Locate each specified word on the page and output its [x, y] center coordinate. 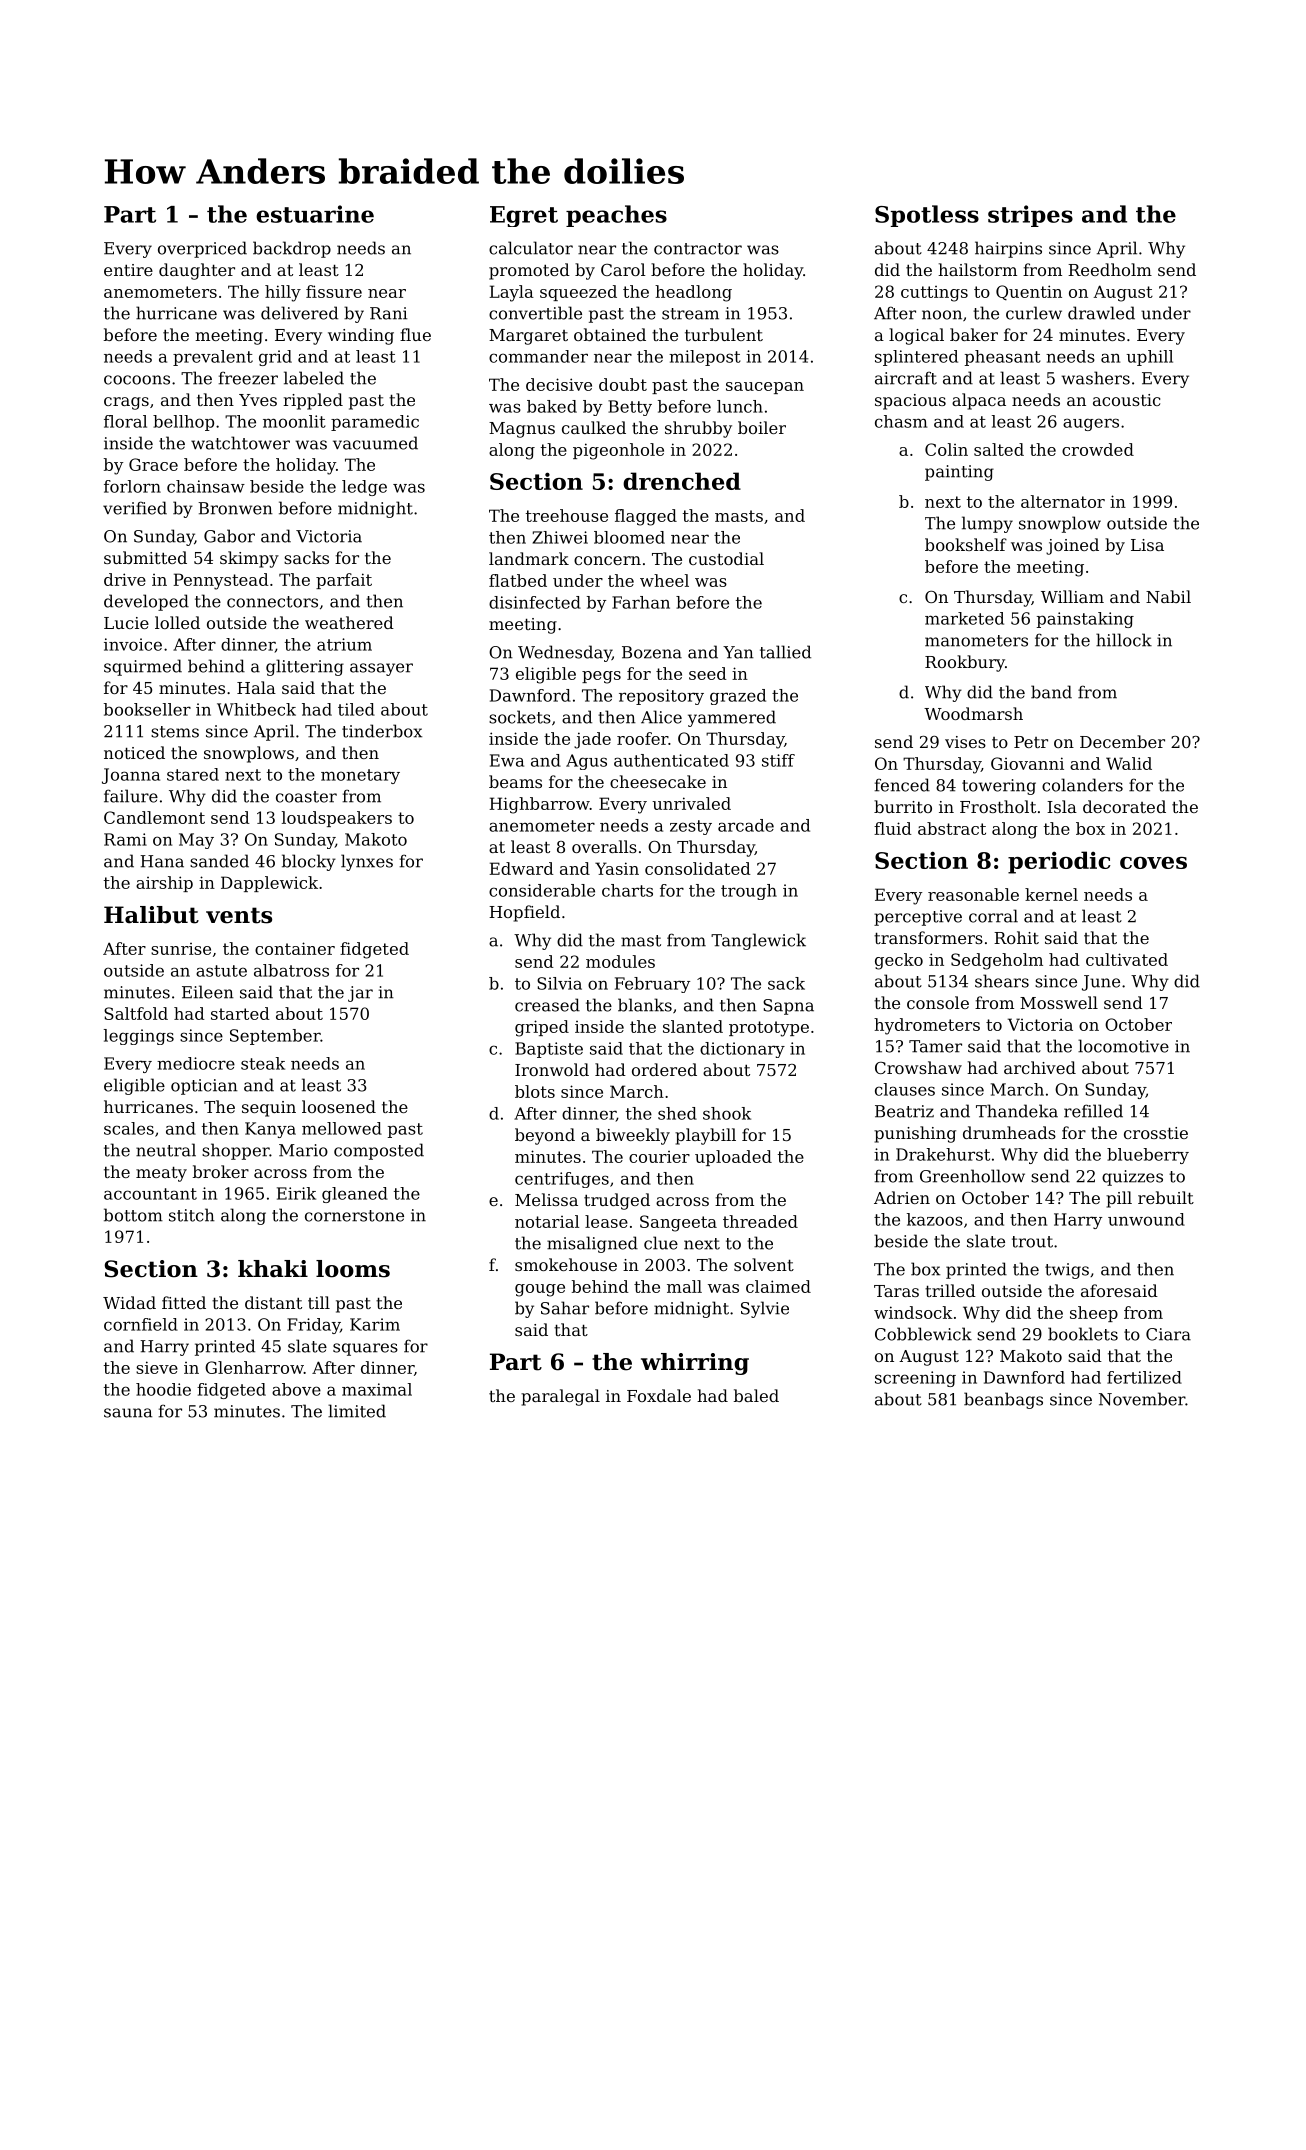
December [1122, 741]
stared [193, 774]
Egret [524, 216]
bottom [133, 1215]
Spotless [927, 216]
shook [727, 1113]
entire [128, 270]
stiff [778, 760]
